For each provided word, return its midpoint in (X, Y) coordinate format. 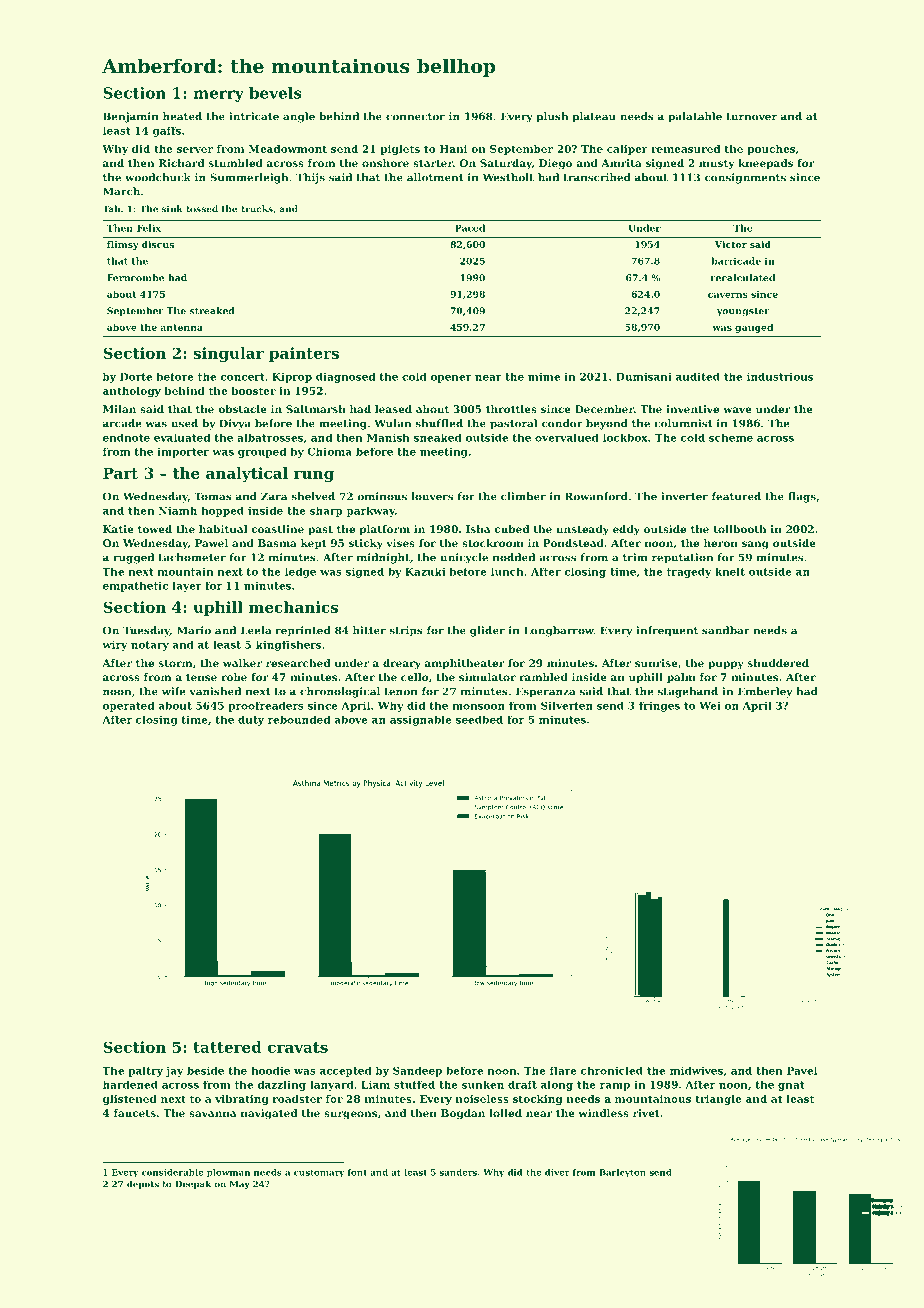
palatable (695, 117)
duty (251, 721)
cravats (298, 1047)
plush (552, 117)
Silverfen (567, 705)
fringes (659, 706)
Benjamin (130, 117)
